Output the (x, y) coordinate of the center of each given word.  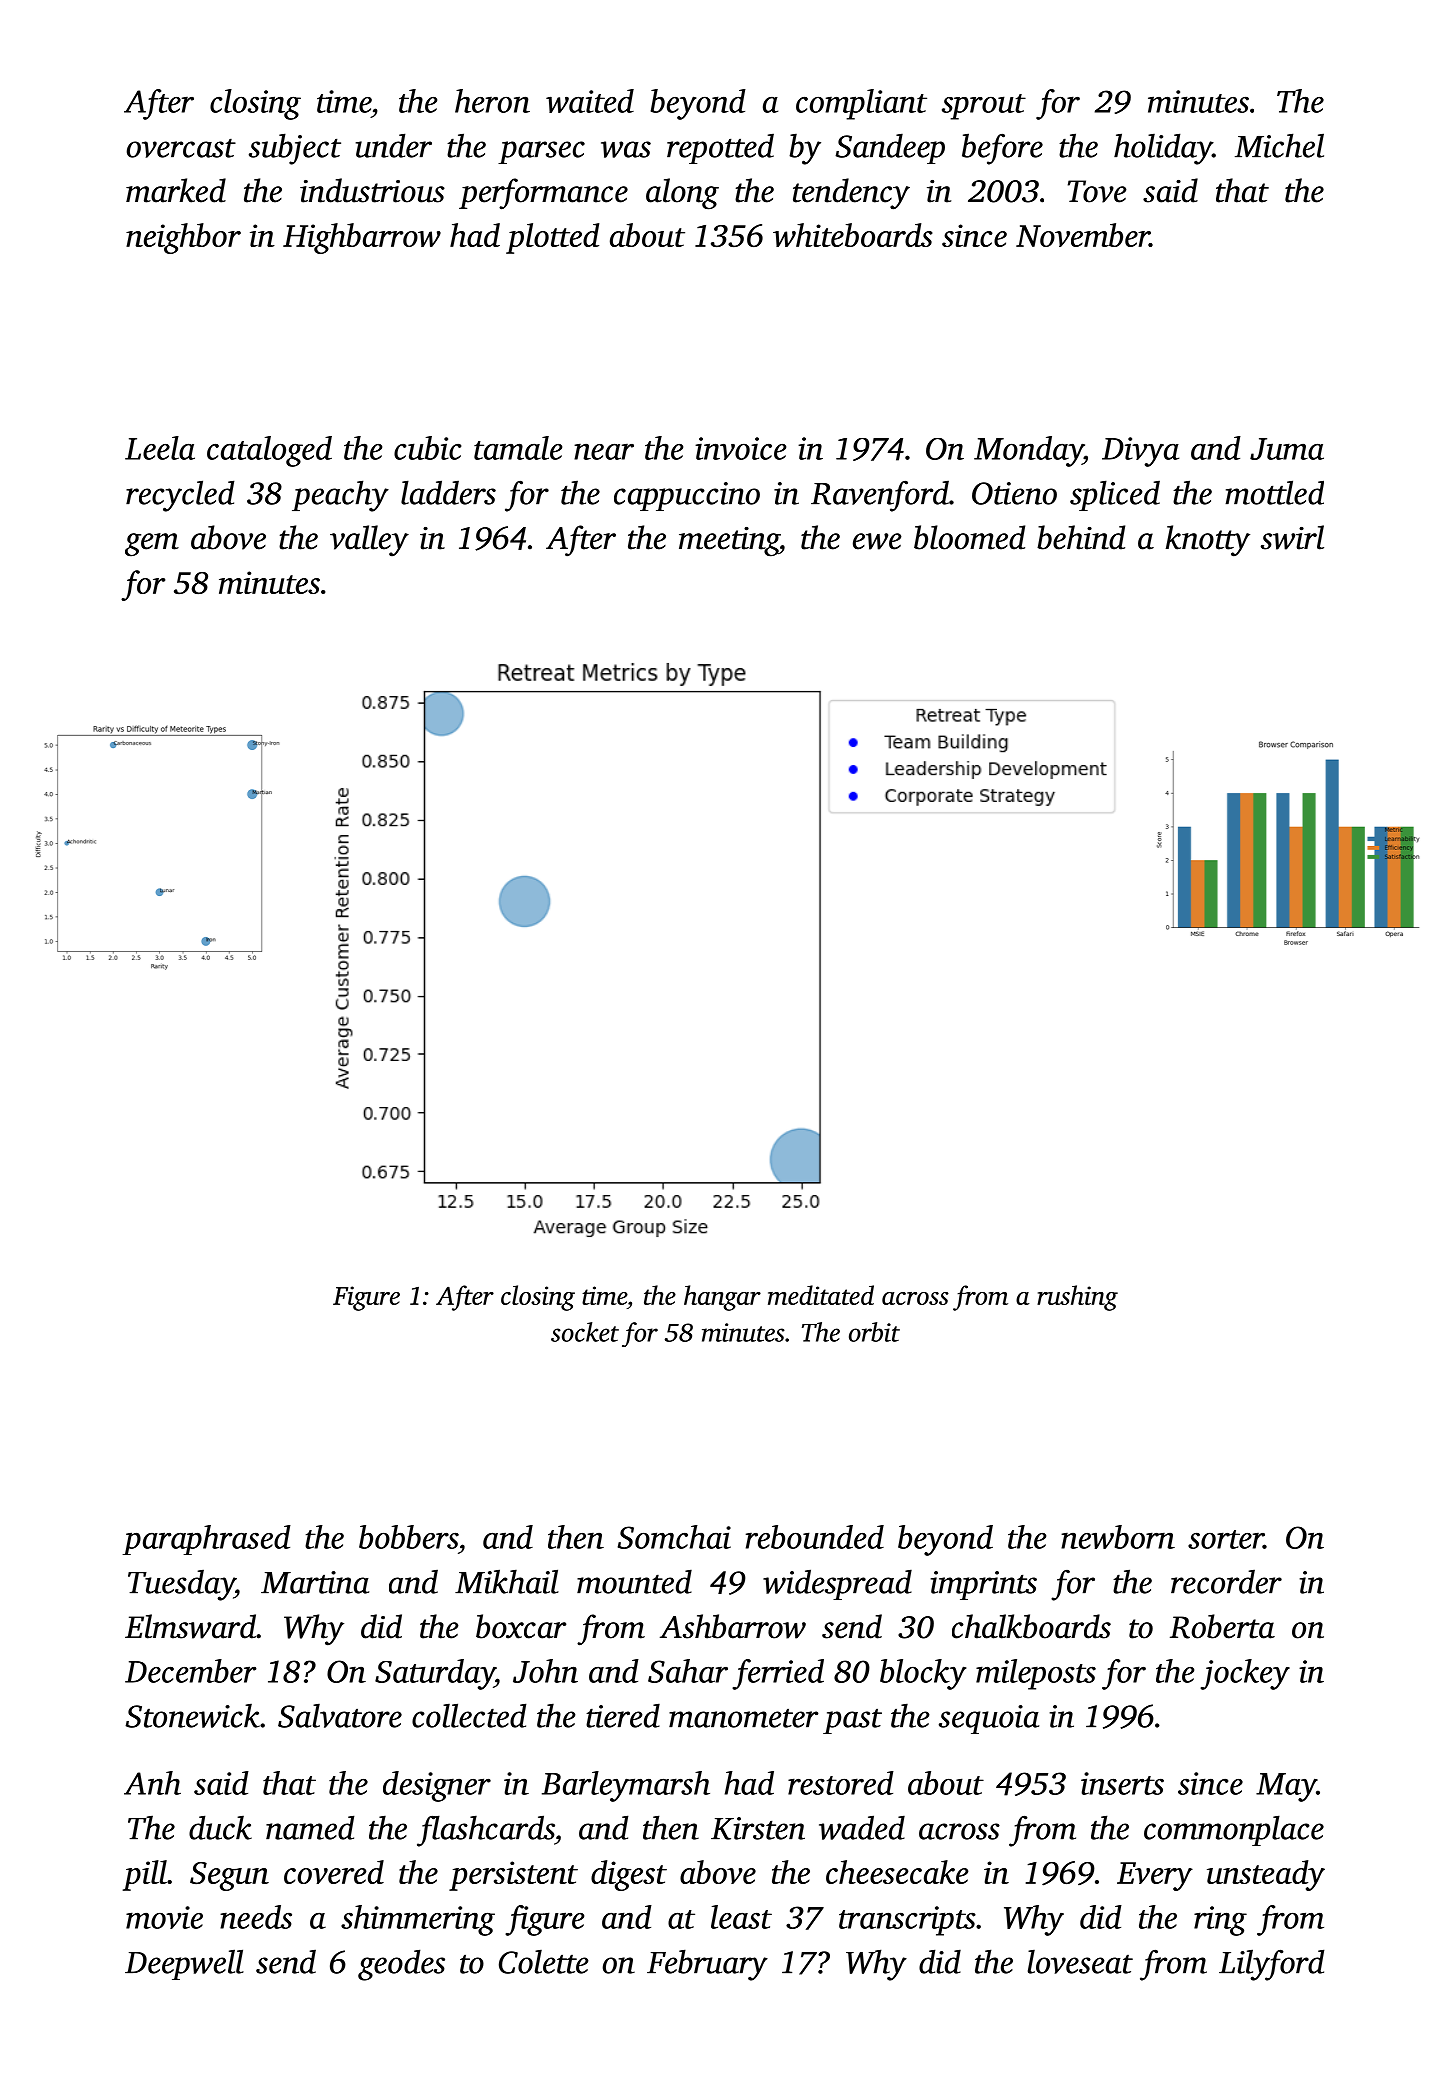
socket (585, 1332)
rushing (1077, 1298)
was (626, 149)
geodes (401, 1965)
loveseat (1080, 1961)
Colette (544, 1961)
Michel (1279, 145)
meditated (821, 1295)
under (394, 145)
